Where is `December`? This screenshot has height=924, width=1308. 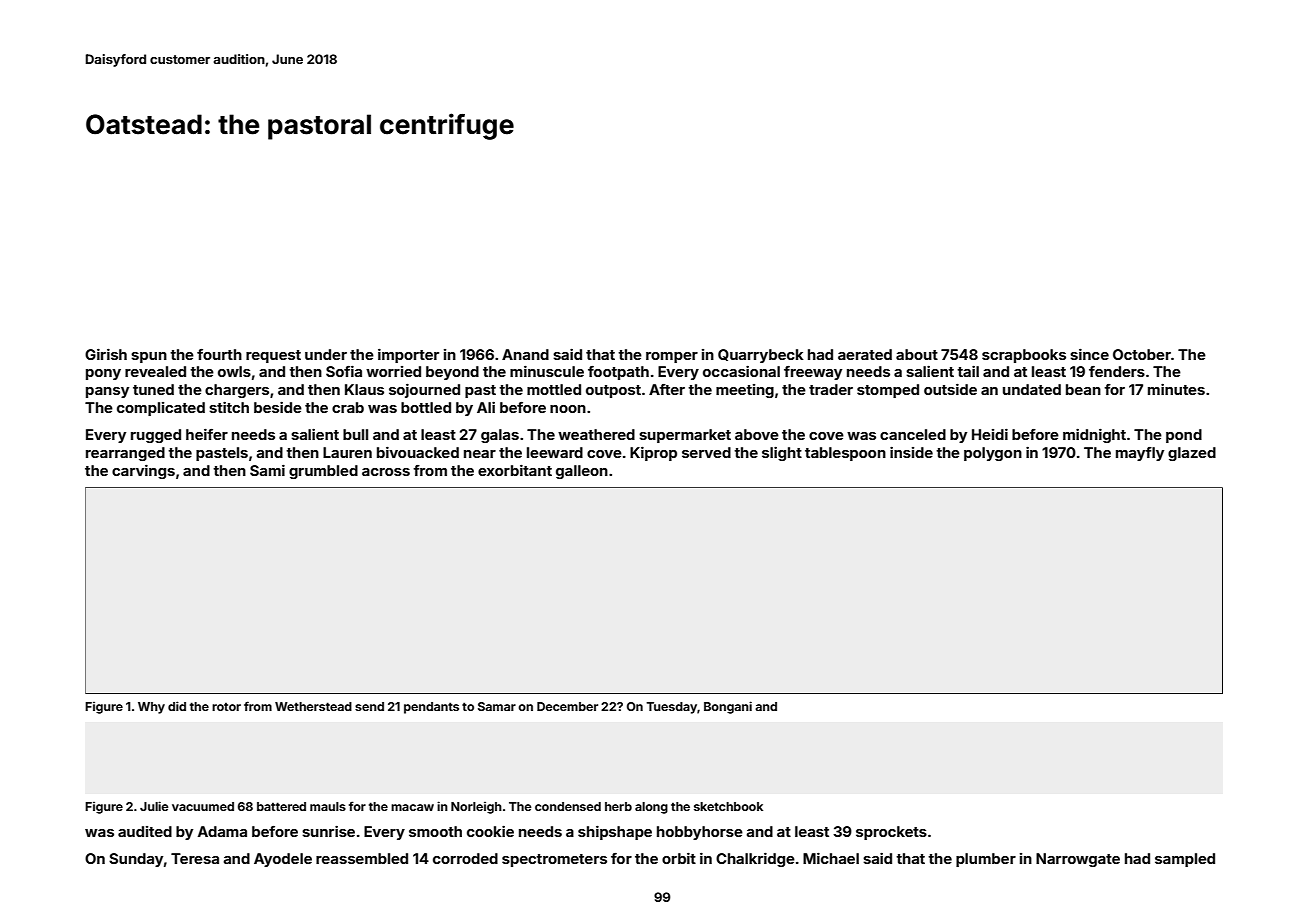 December is located at coordinates (567, 706).
